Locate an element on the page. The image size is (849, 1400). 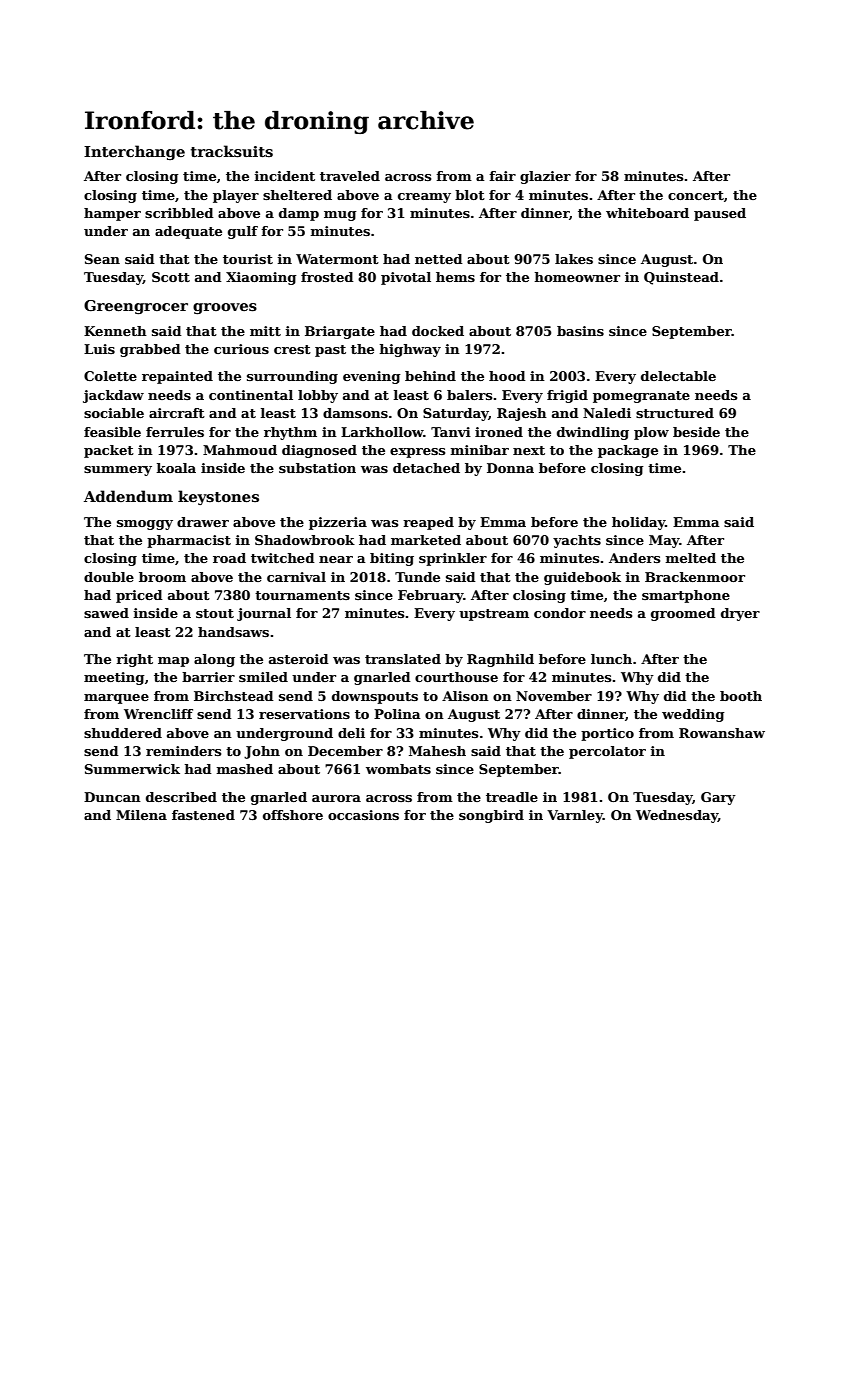
reaped is located at coordinates (428, 523).
